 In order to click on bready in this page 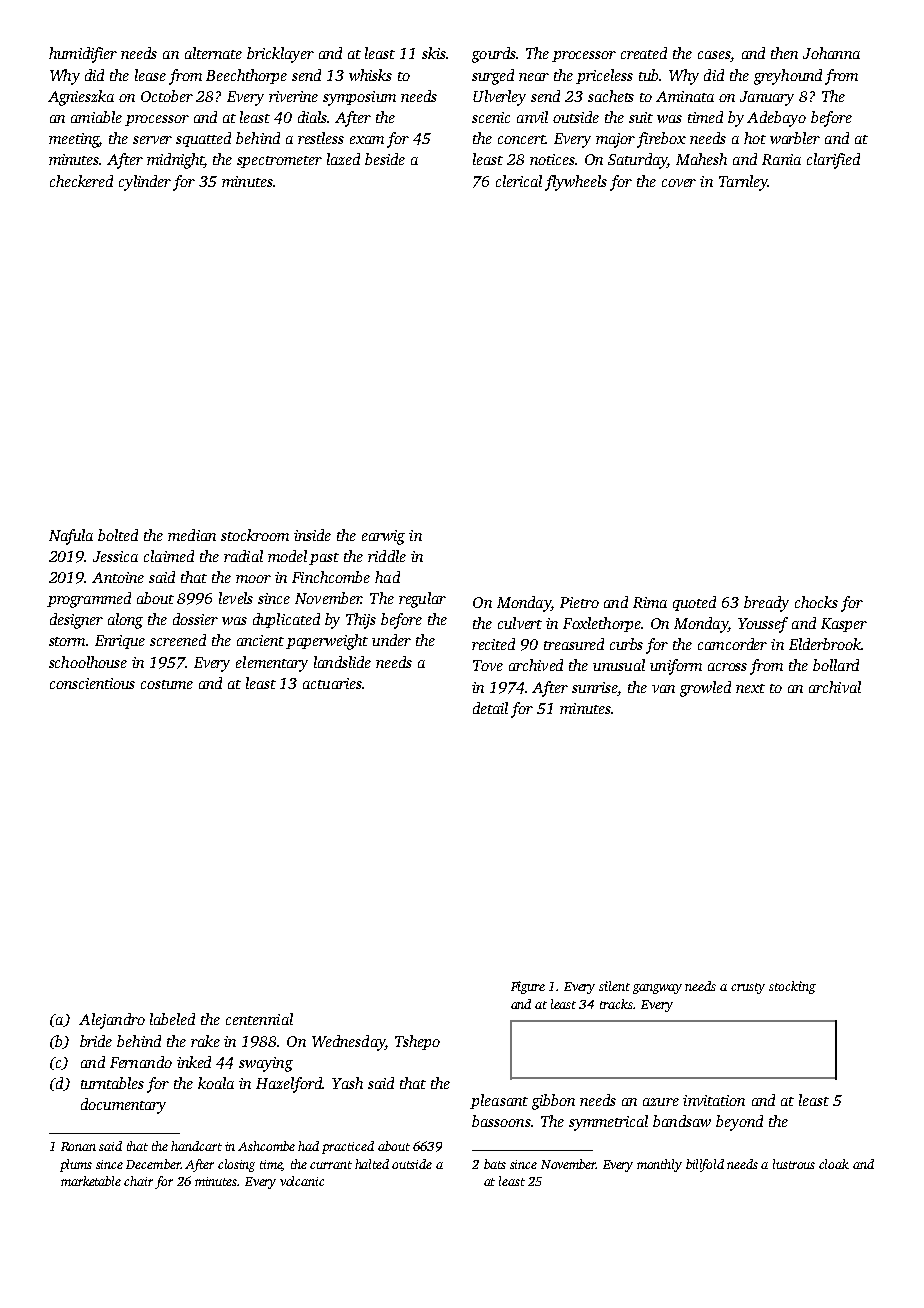, I will do `click(766, 604)`.
